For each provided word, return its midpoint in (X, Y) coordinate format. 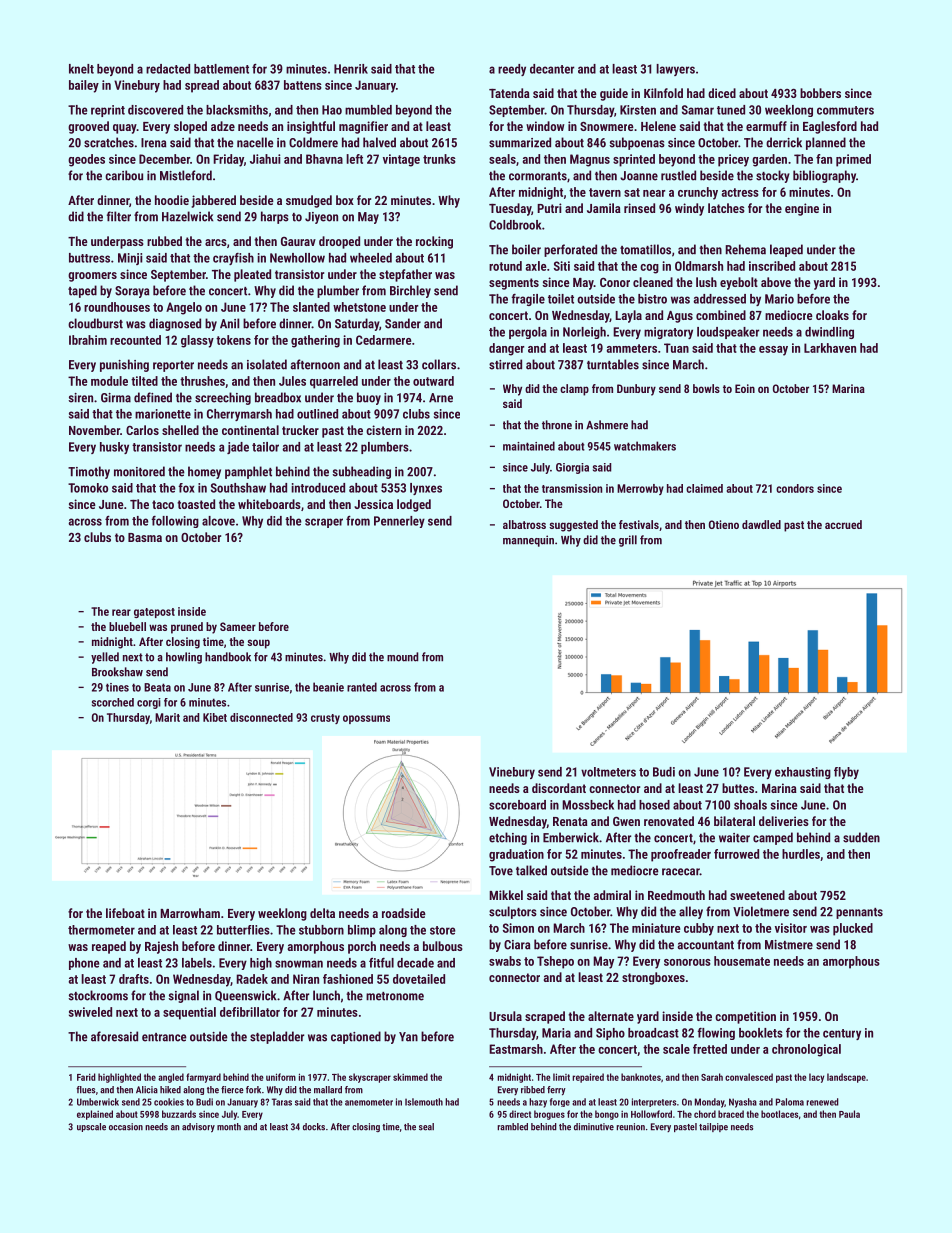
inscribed (772, 266)
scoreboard (517, 805)
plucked (853, 929)
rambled (512, 1127)
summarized (520, 142)
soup (258, 644)
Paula (849, 1114)
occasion (126, 1127)
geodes (86, 160)
